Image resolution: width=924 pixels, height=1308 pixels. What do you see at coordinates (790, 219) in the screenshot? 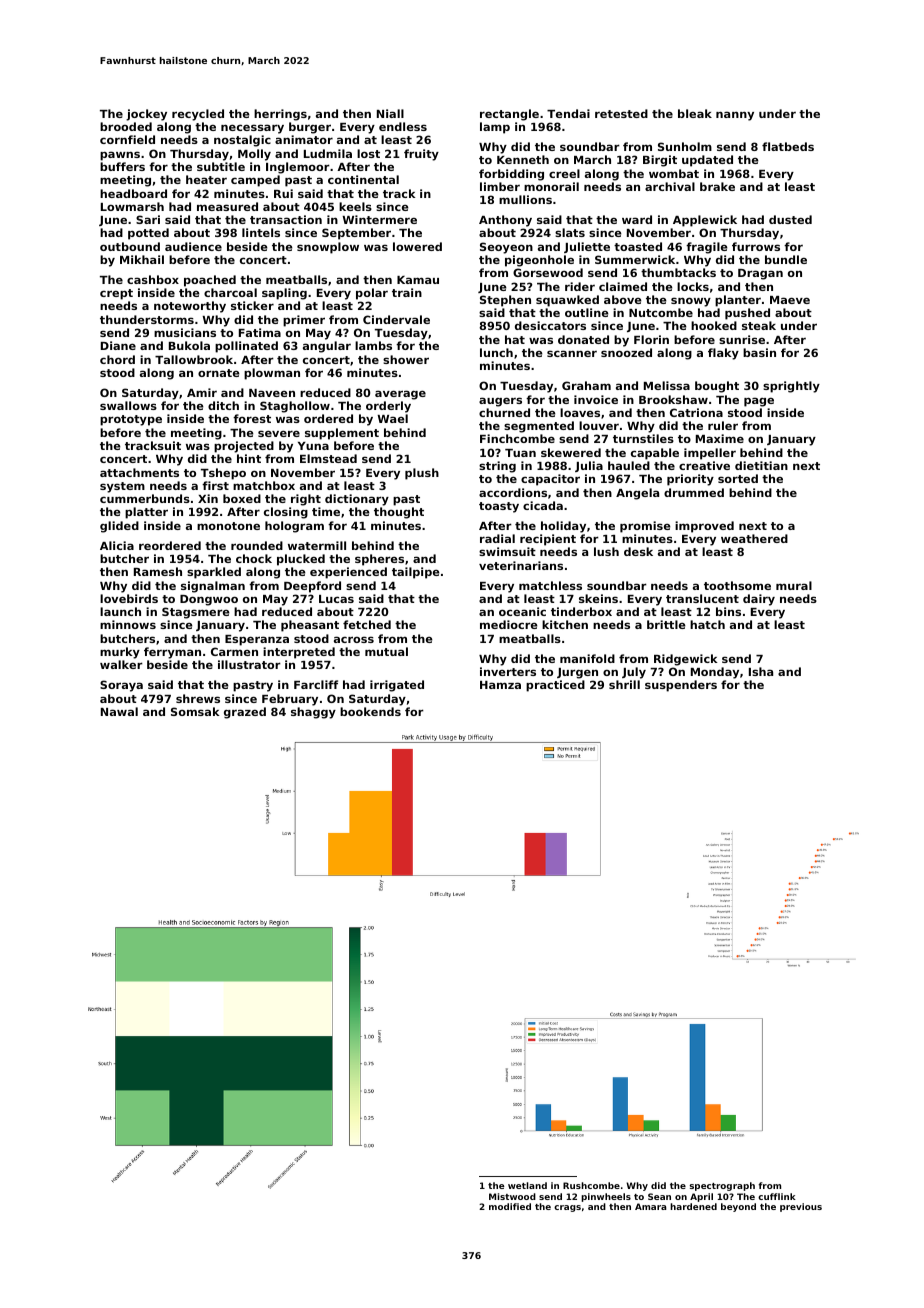
I see `dusted` at bounding box center [790, 219].
